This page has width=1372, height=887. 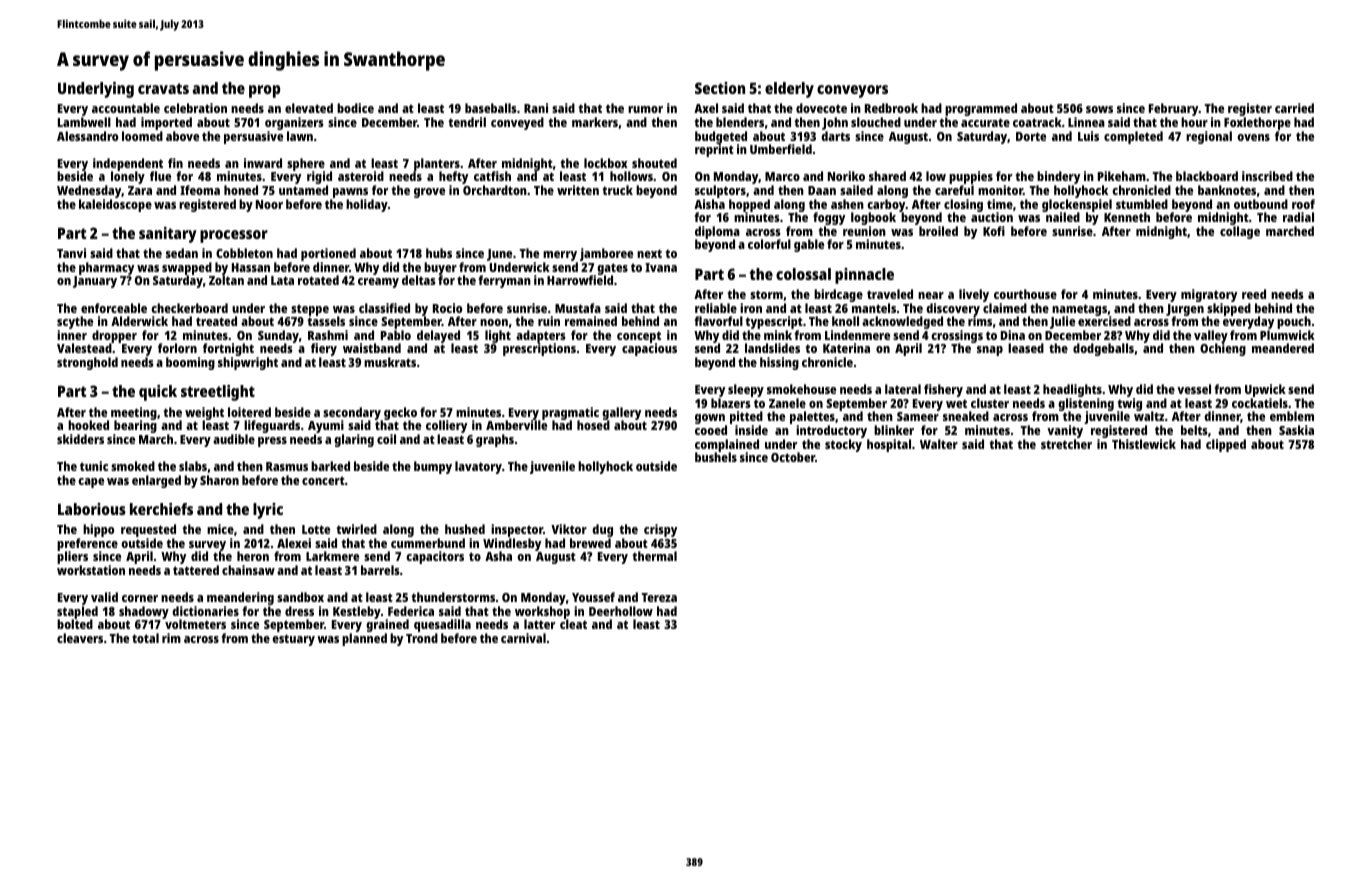 What do you see at coordinates (1144, 444) in the page?
I see `Thistlewick` at bounding box center [1144, 444].
